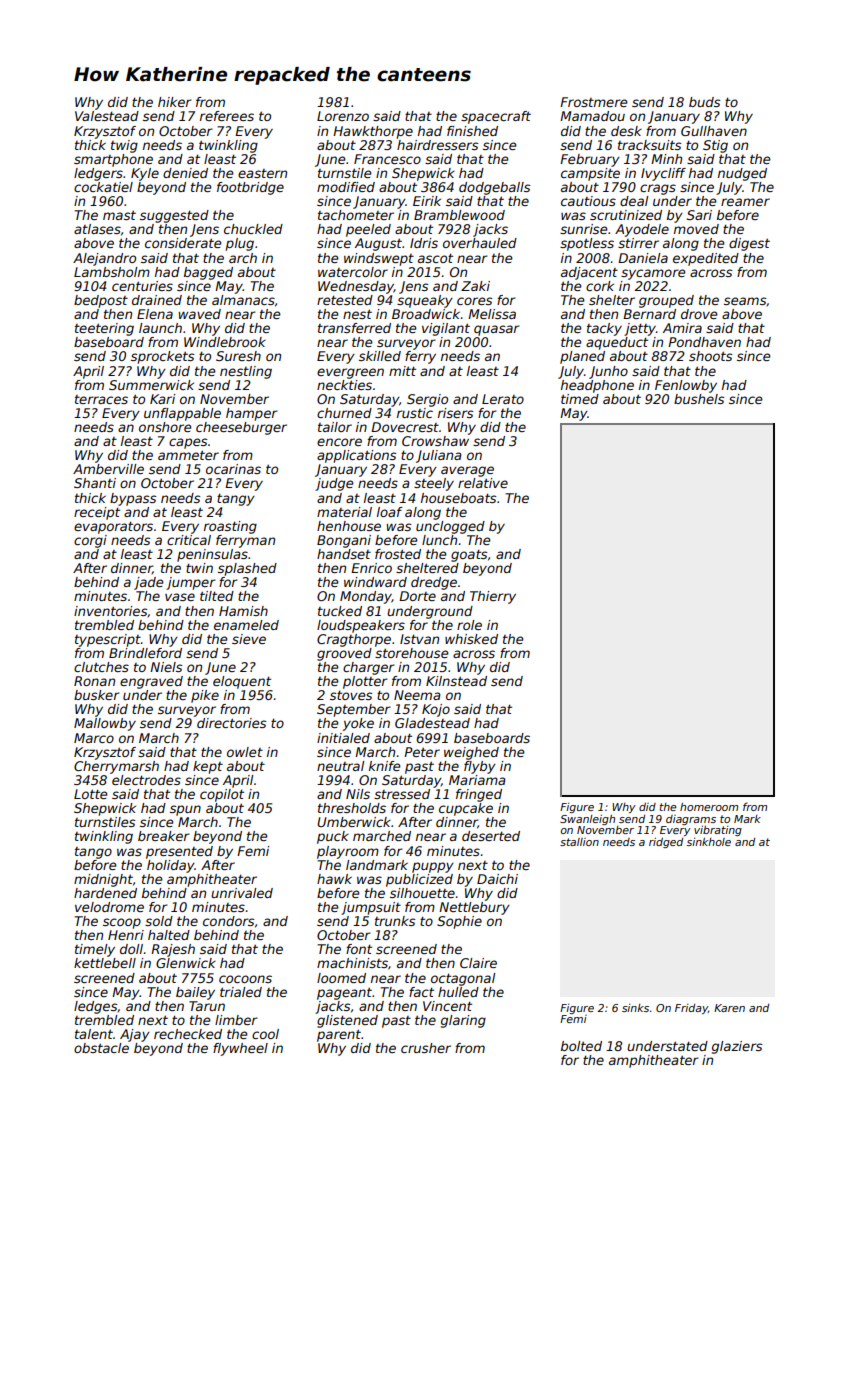  I want to click on crusher, so click(426, 1048).
